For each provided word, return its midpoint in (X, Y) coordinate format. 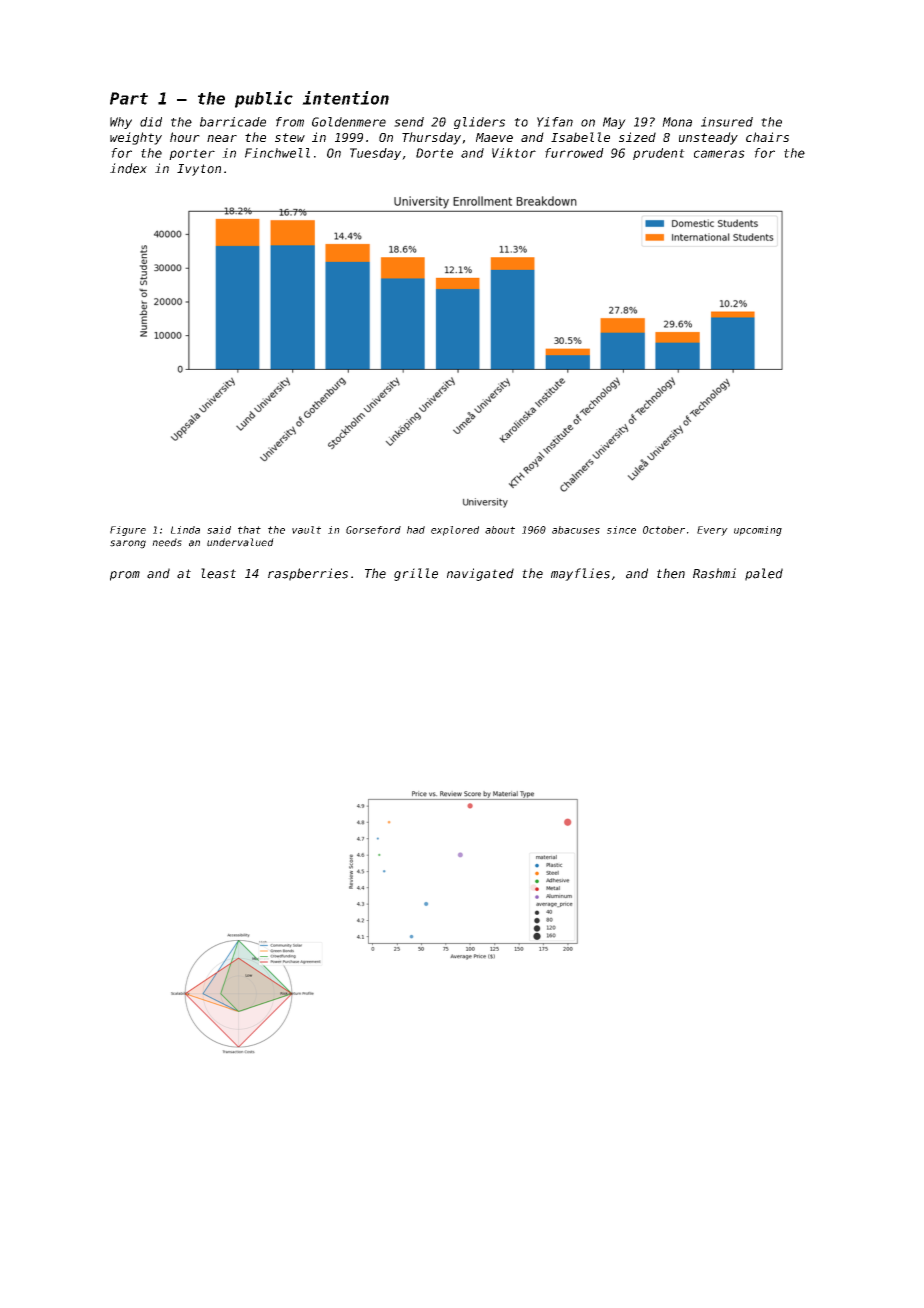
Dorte (434, 153)
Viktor (514, 153)
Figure (128, 531)
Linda (185, 530)
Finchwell (277, 153)
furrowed (574, 153)
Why (121, 123)
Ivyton (199, 170)
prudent (659, 154)
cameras (719, 154)
